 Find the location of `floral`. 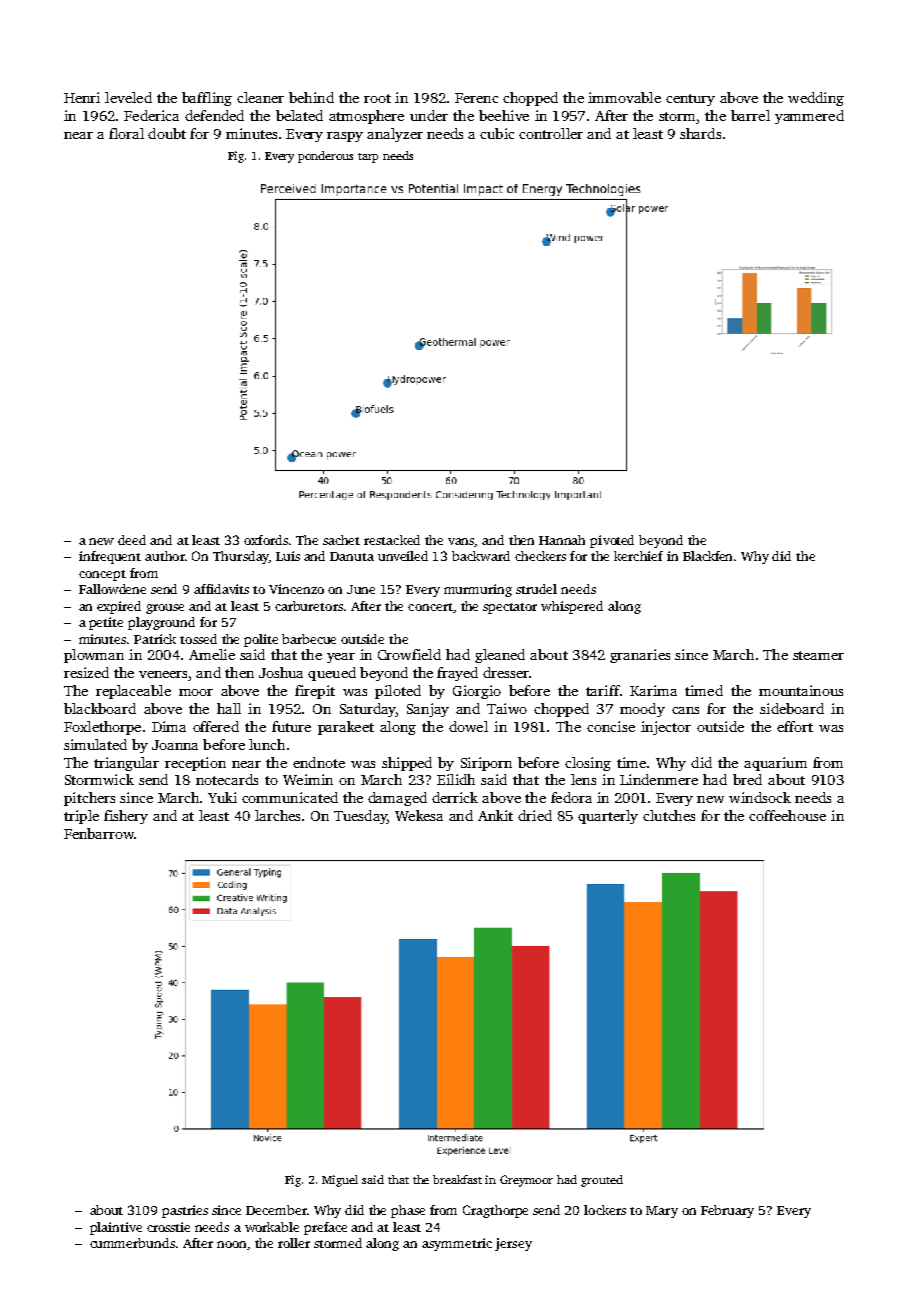

floral is located at coordinates (126, 133).
